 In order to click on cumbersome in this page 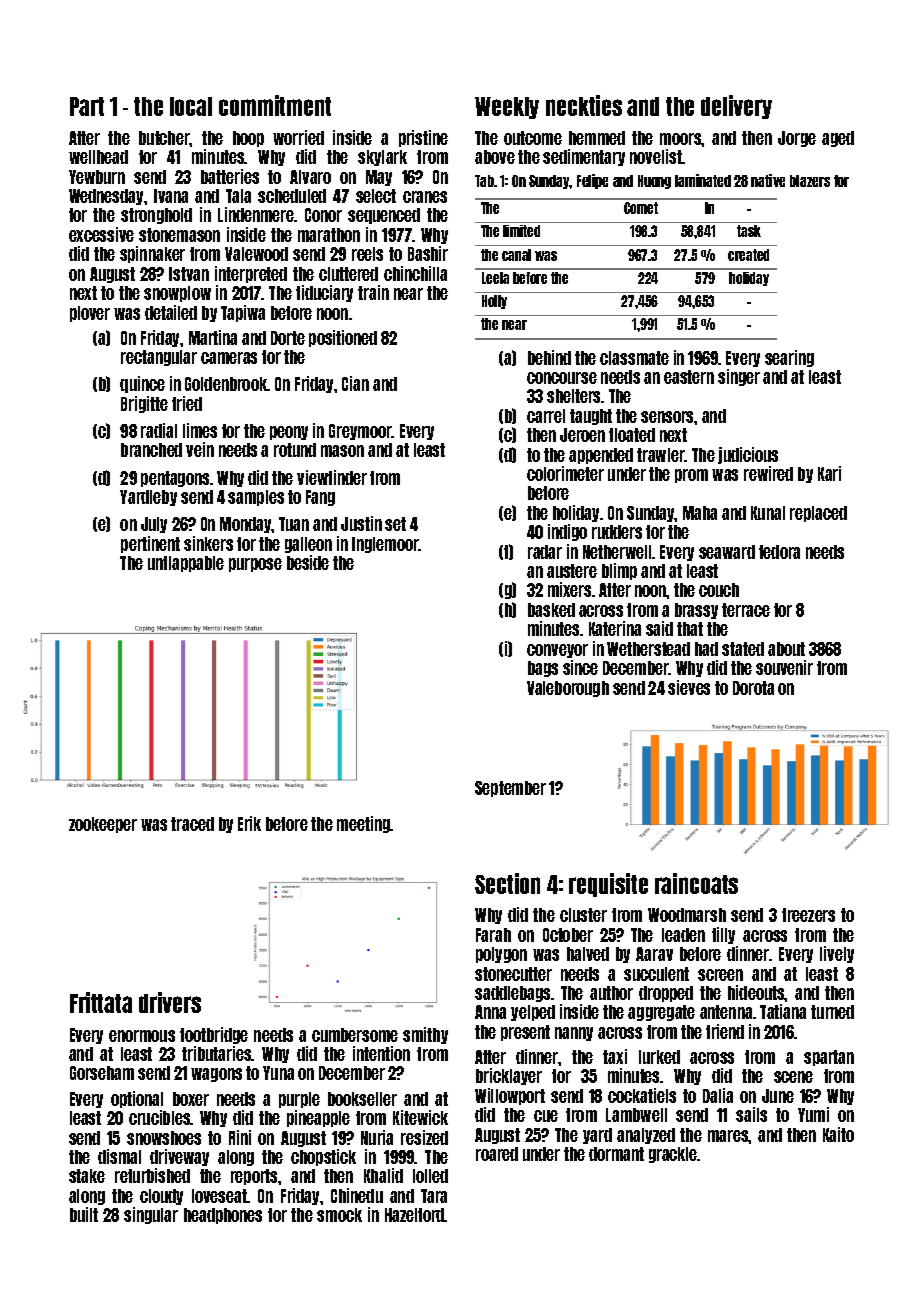, I will do `click(355, 1035)`.
